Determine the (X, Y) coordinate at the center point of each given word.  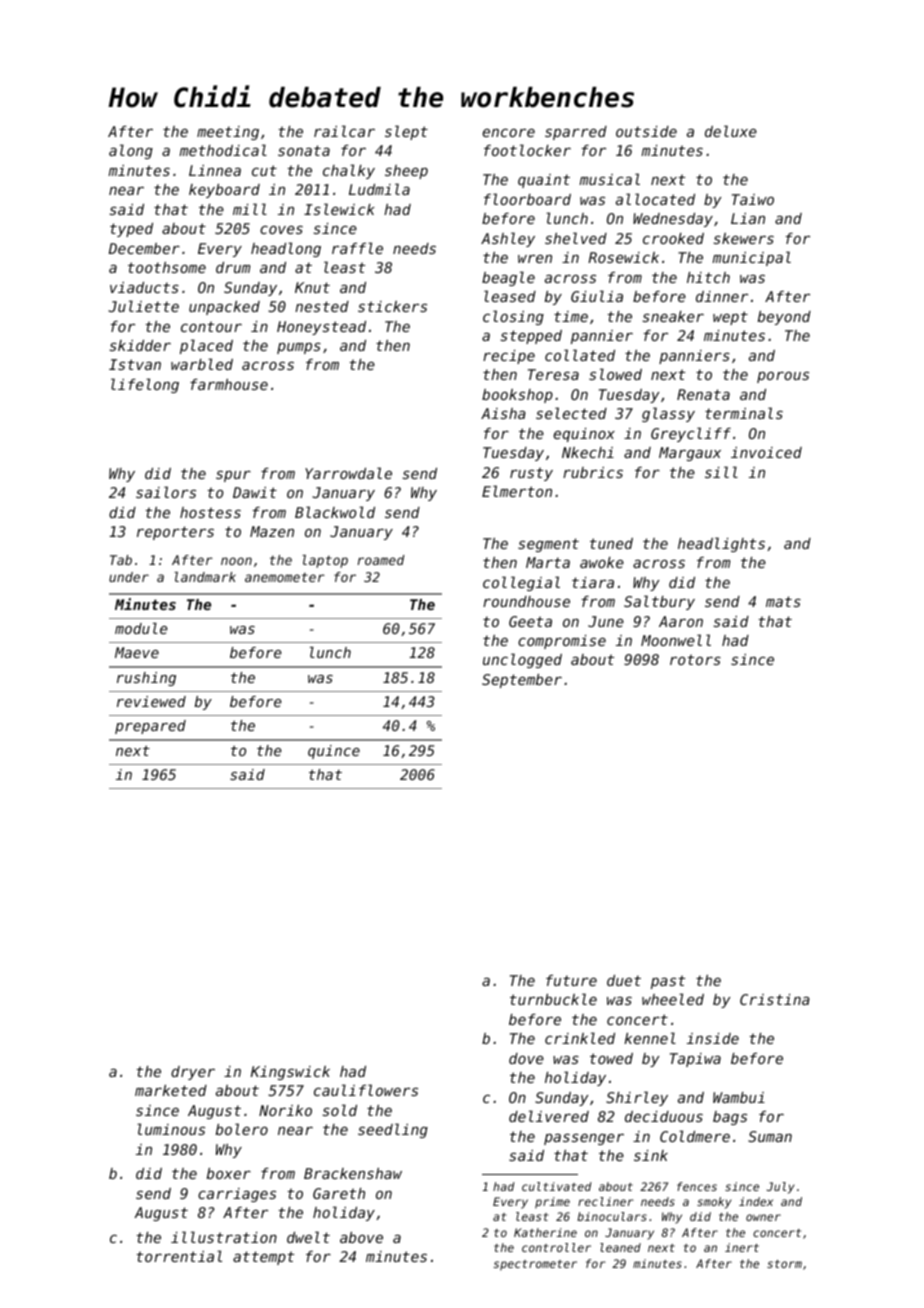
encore (509, 133)
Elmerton (517, 491)
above (361, 1237)
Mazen (272, 531)
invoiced (766, 452)
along (131, 151)
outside (646, 131)
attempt (263, 1258)
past (668, 982)
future (571, 980)
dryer (193, 1073)
